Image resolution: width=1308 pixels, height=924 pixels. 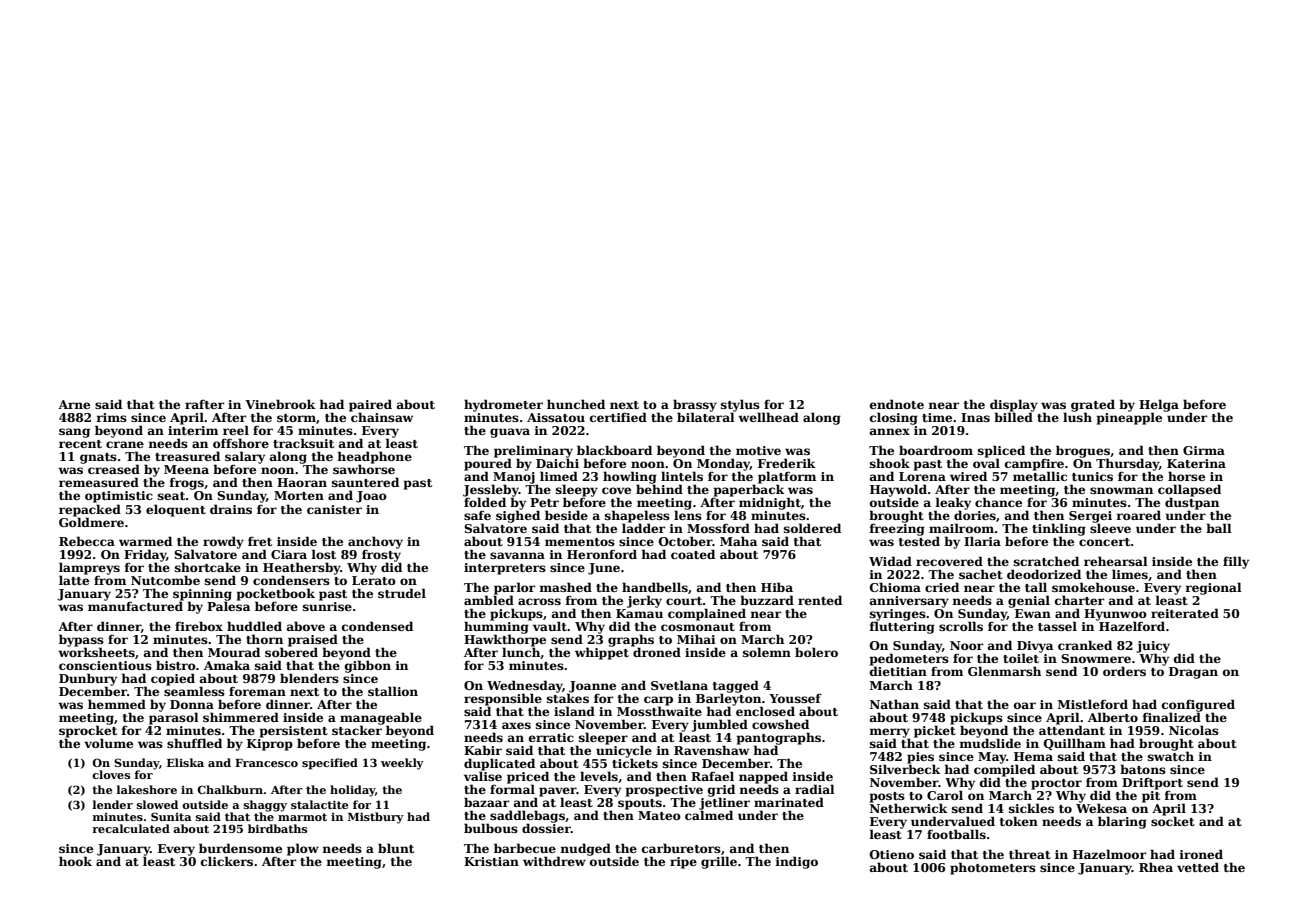 What do you see at coordinates (711, 750) in the page?
I see `Ravenshaw` at bounding box center [711, 750].
